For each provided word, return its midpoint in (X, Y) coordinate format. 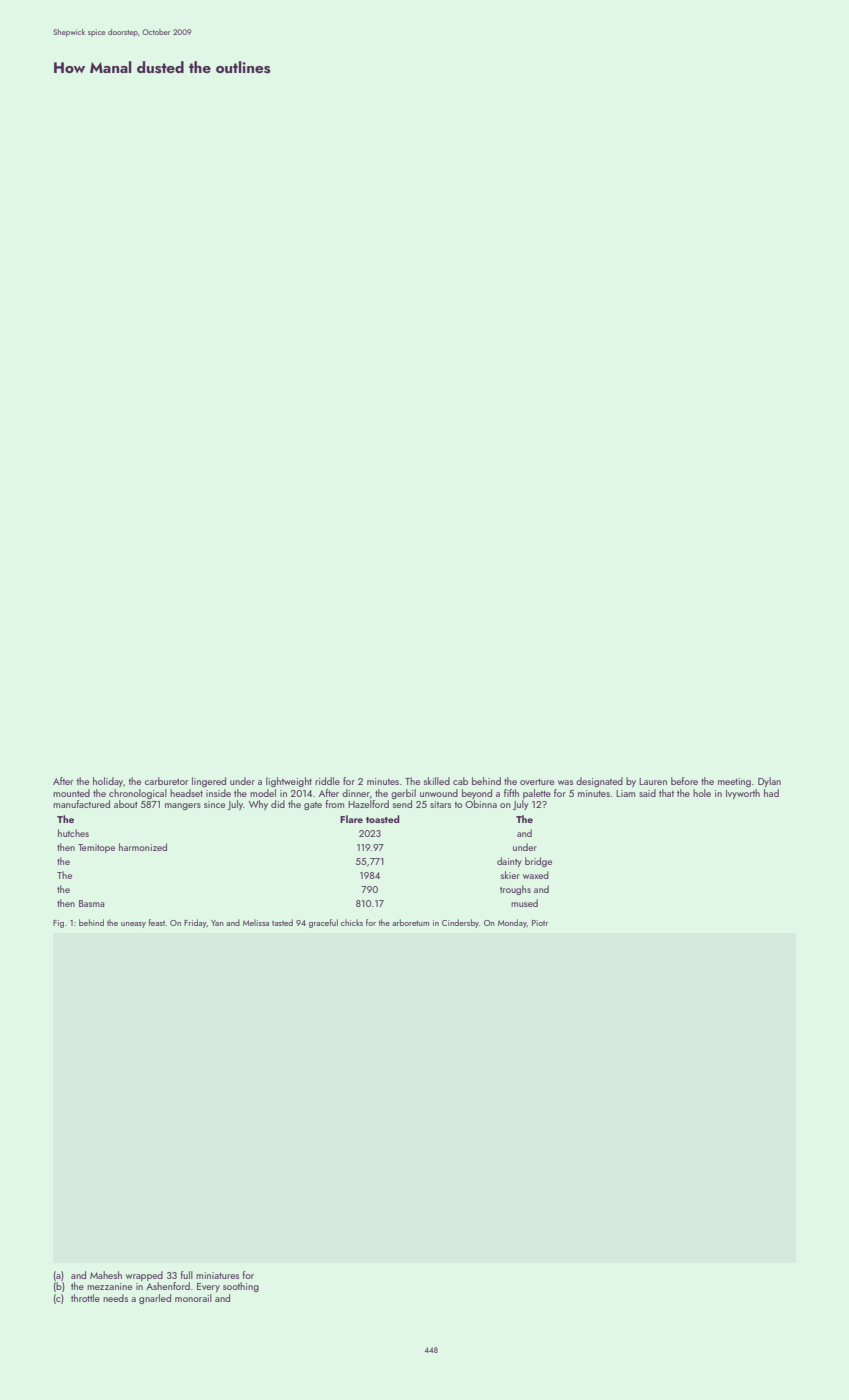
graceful (323, 923)
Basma (91, 903)
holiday (108, 782)
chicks (352, 922)
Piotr (540, 923)
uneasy (133, 925)
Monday (512, 923)
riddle (327, 781)
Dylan (769, 782)
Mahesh (106, 1275)
